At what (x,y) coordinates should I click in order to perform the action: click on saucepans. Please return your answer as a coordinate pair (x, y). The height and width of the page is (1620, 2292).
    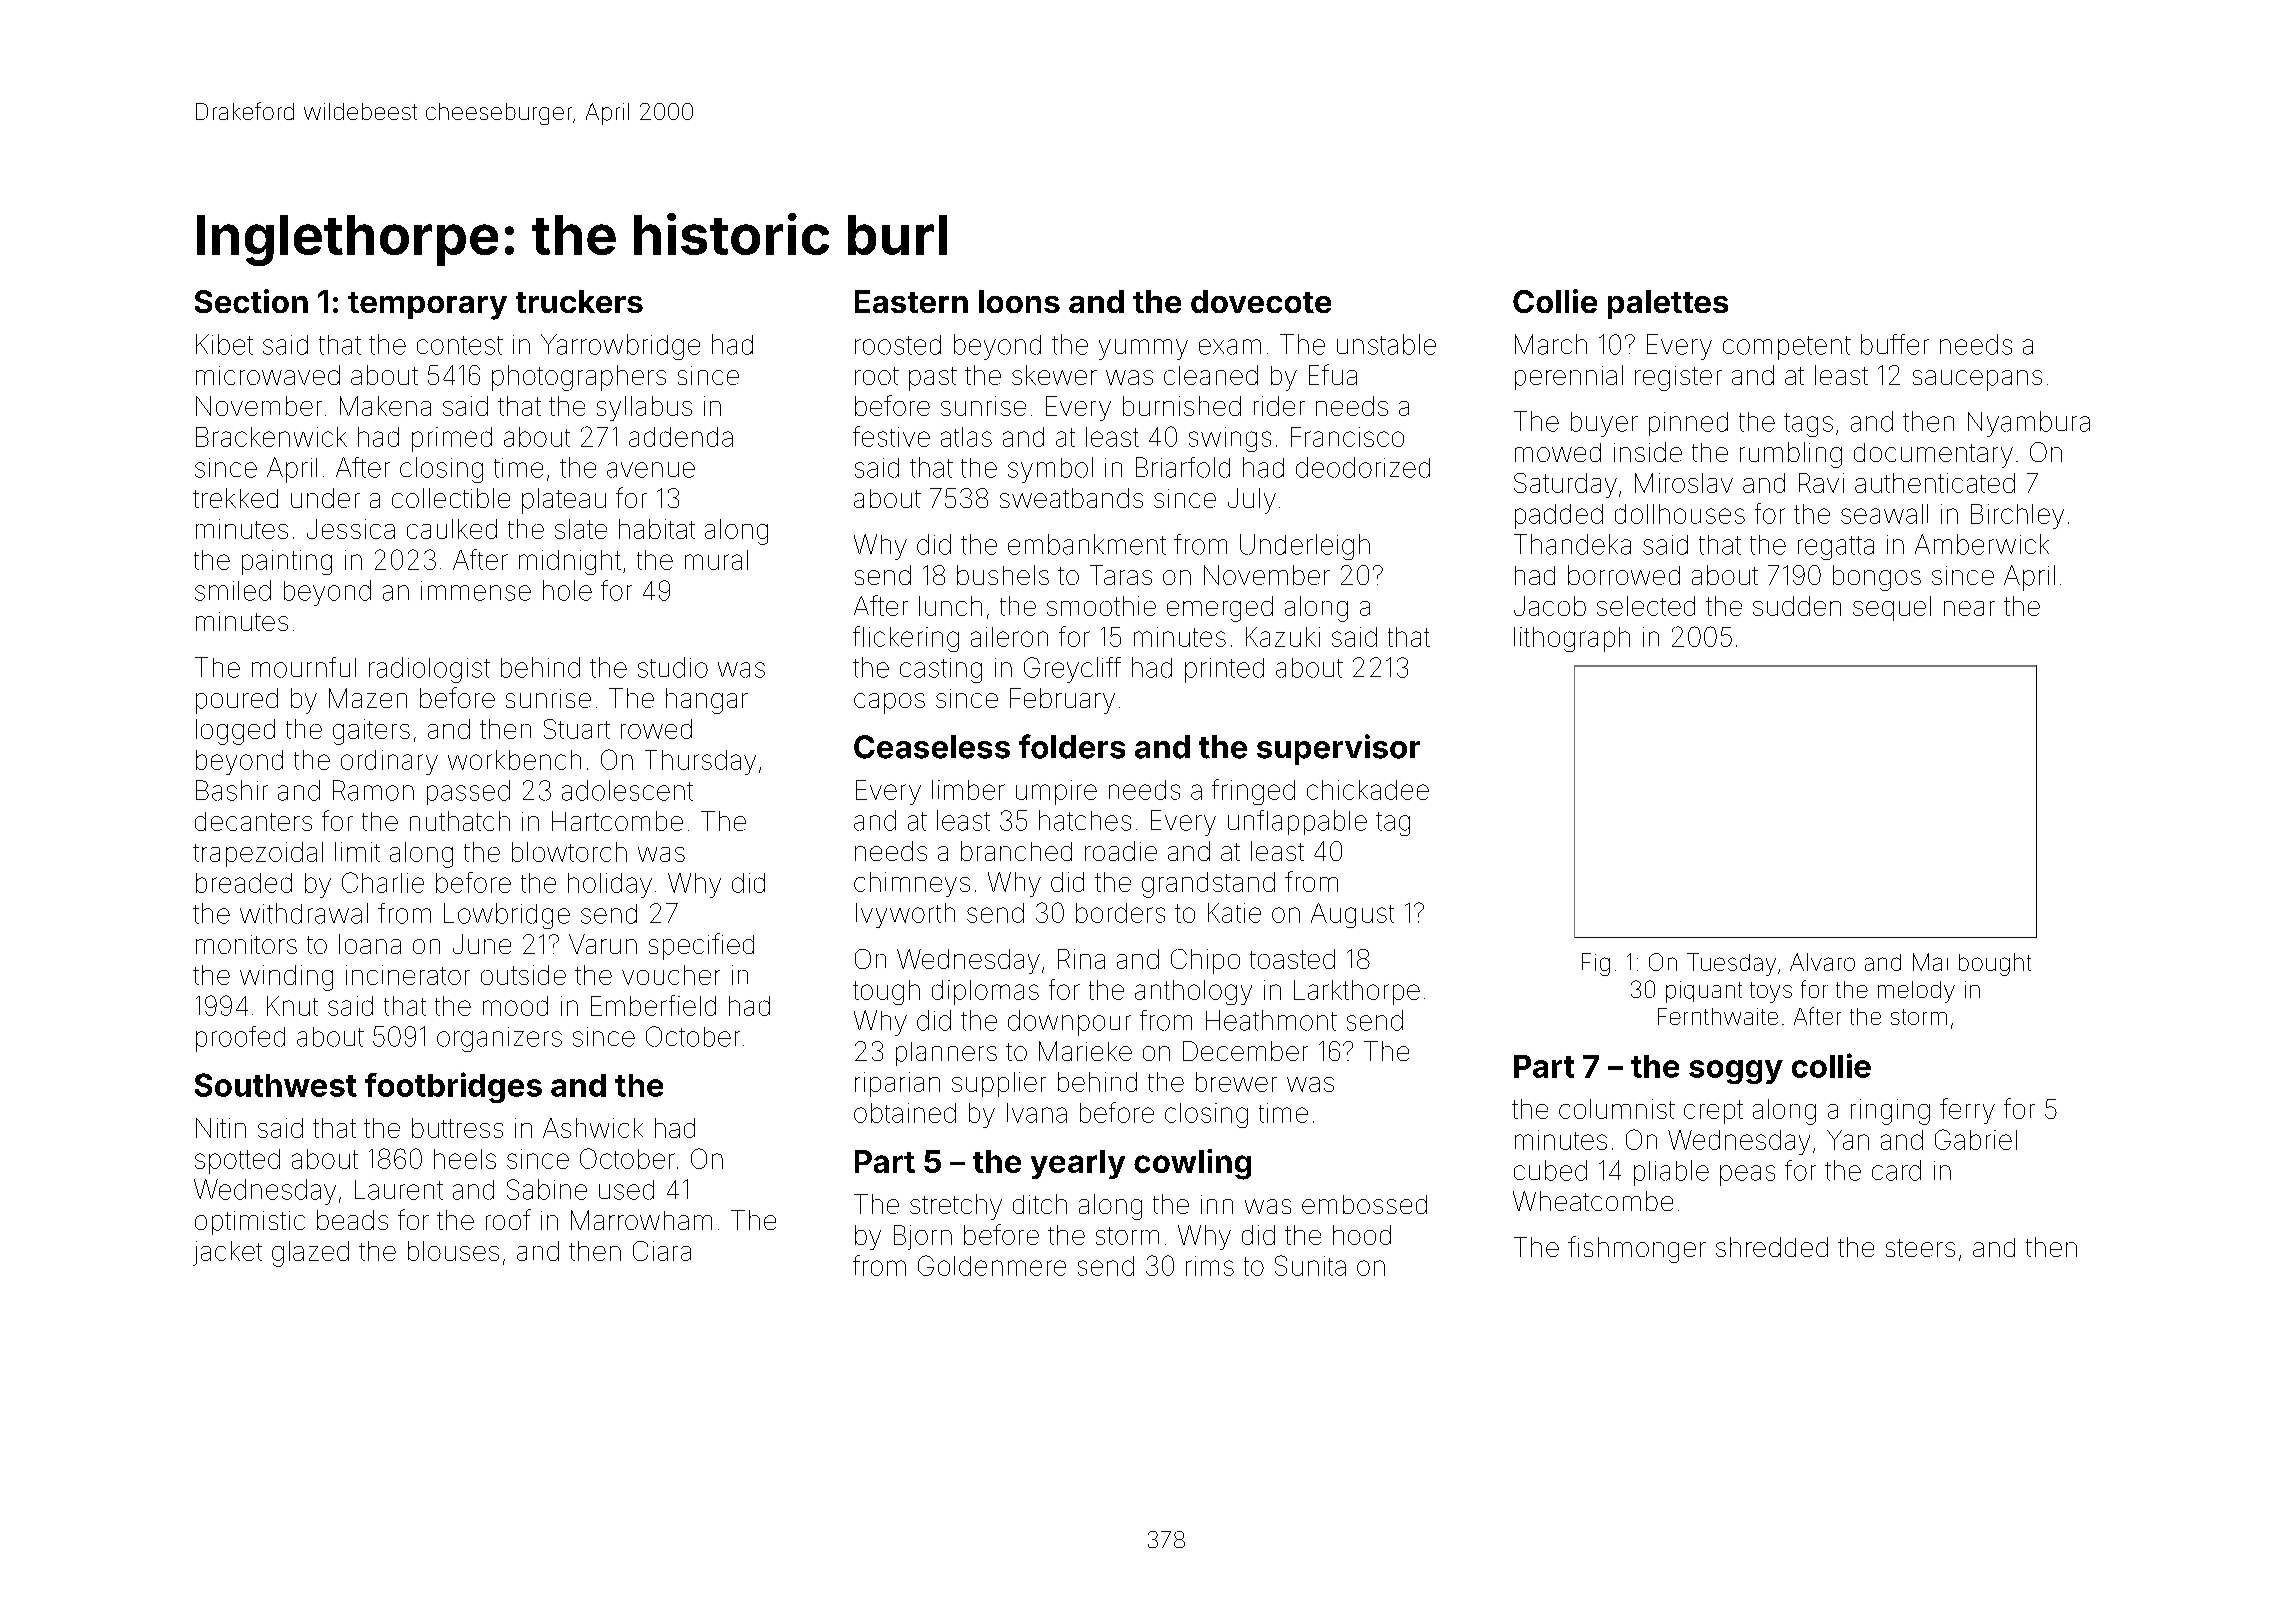
    Looking at the image, I should click on (1977, 380).
